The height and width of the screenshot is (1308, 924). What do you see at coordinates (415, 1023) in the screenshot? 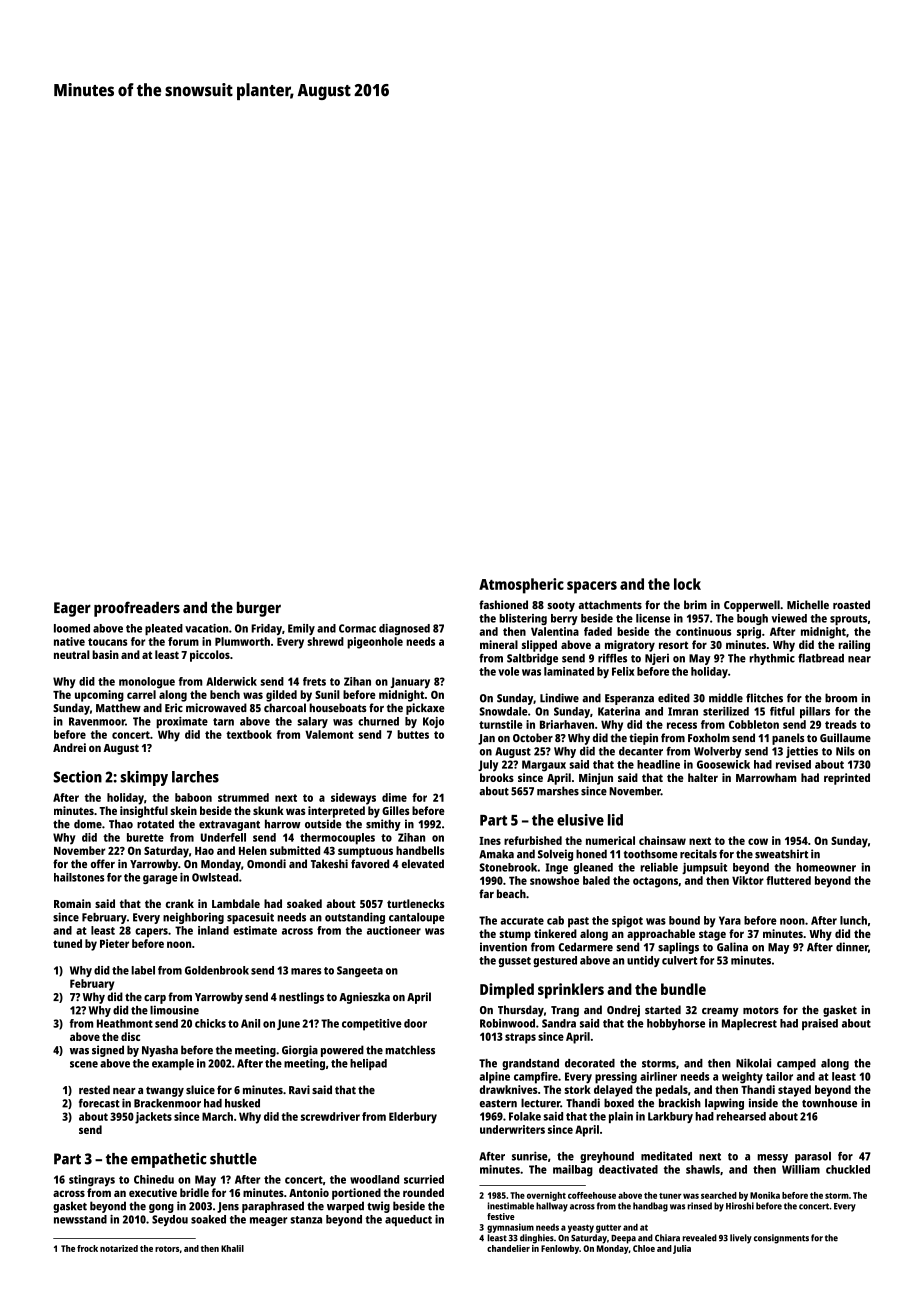
I see `door` at bounding box center [415, 1023].
